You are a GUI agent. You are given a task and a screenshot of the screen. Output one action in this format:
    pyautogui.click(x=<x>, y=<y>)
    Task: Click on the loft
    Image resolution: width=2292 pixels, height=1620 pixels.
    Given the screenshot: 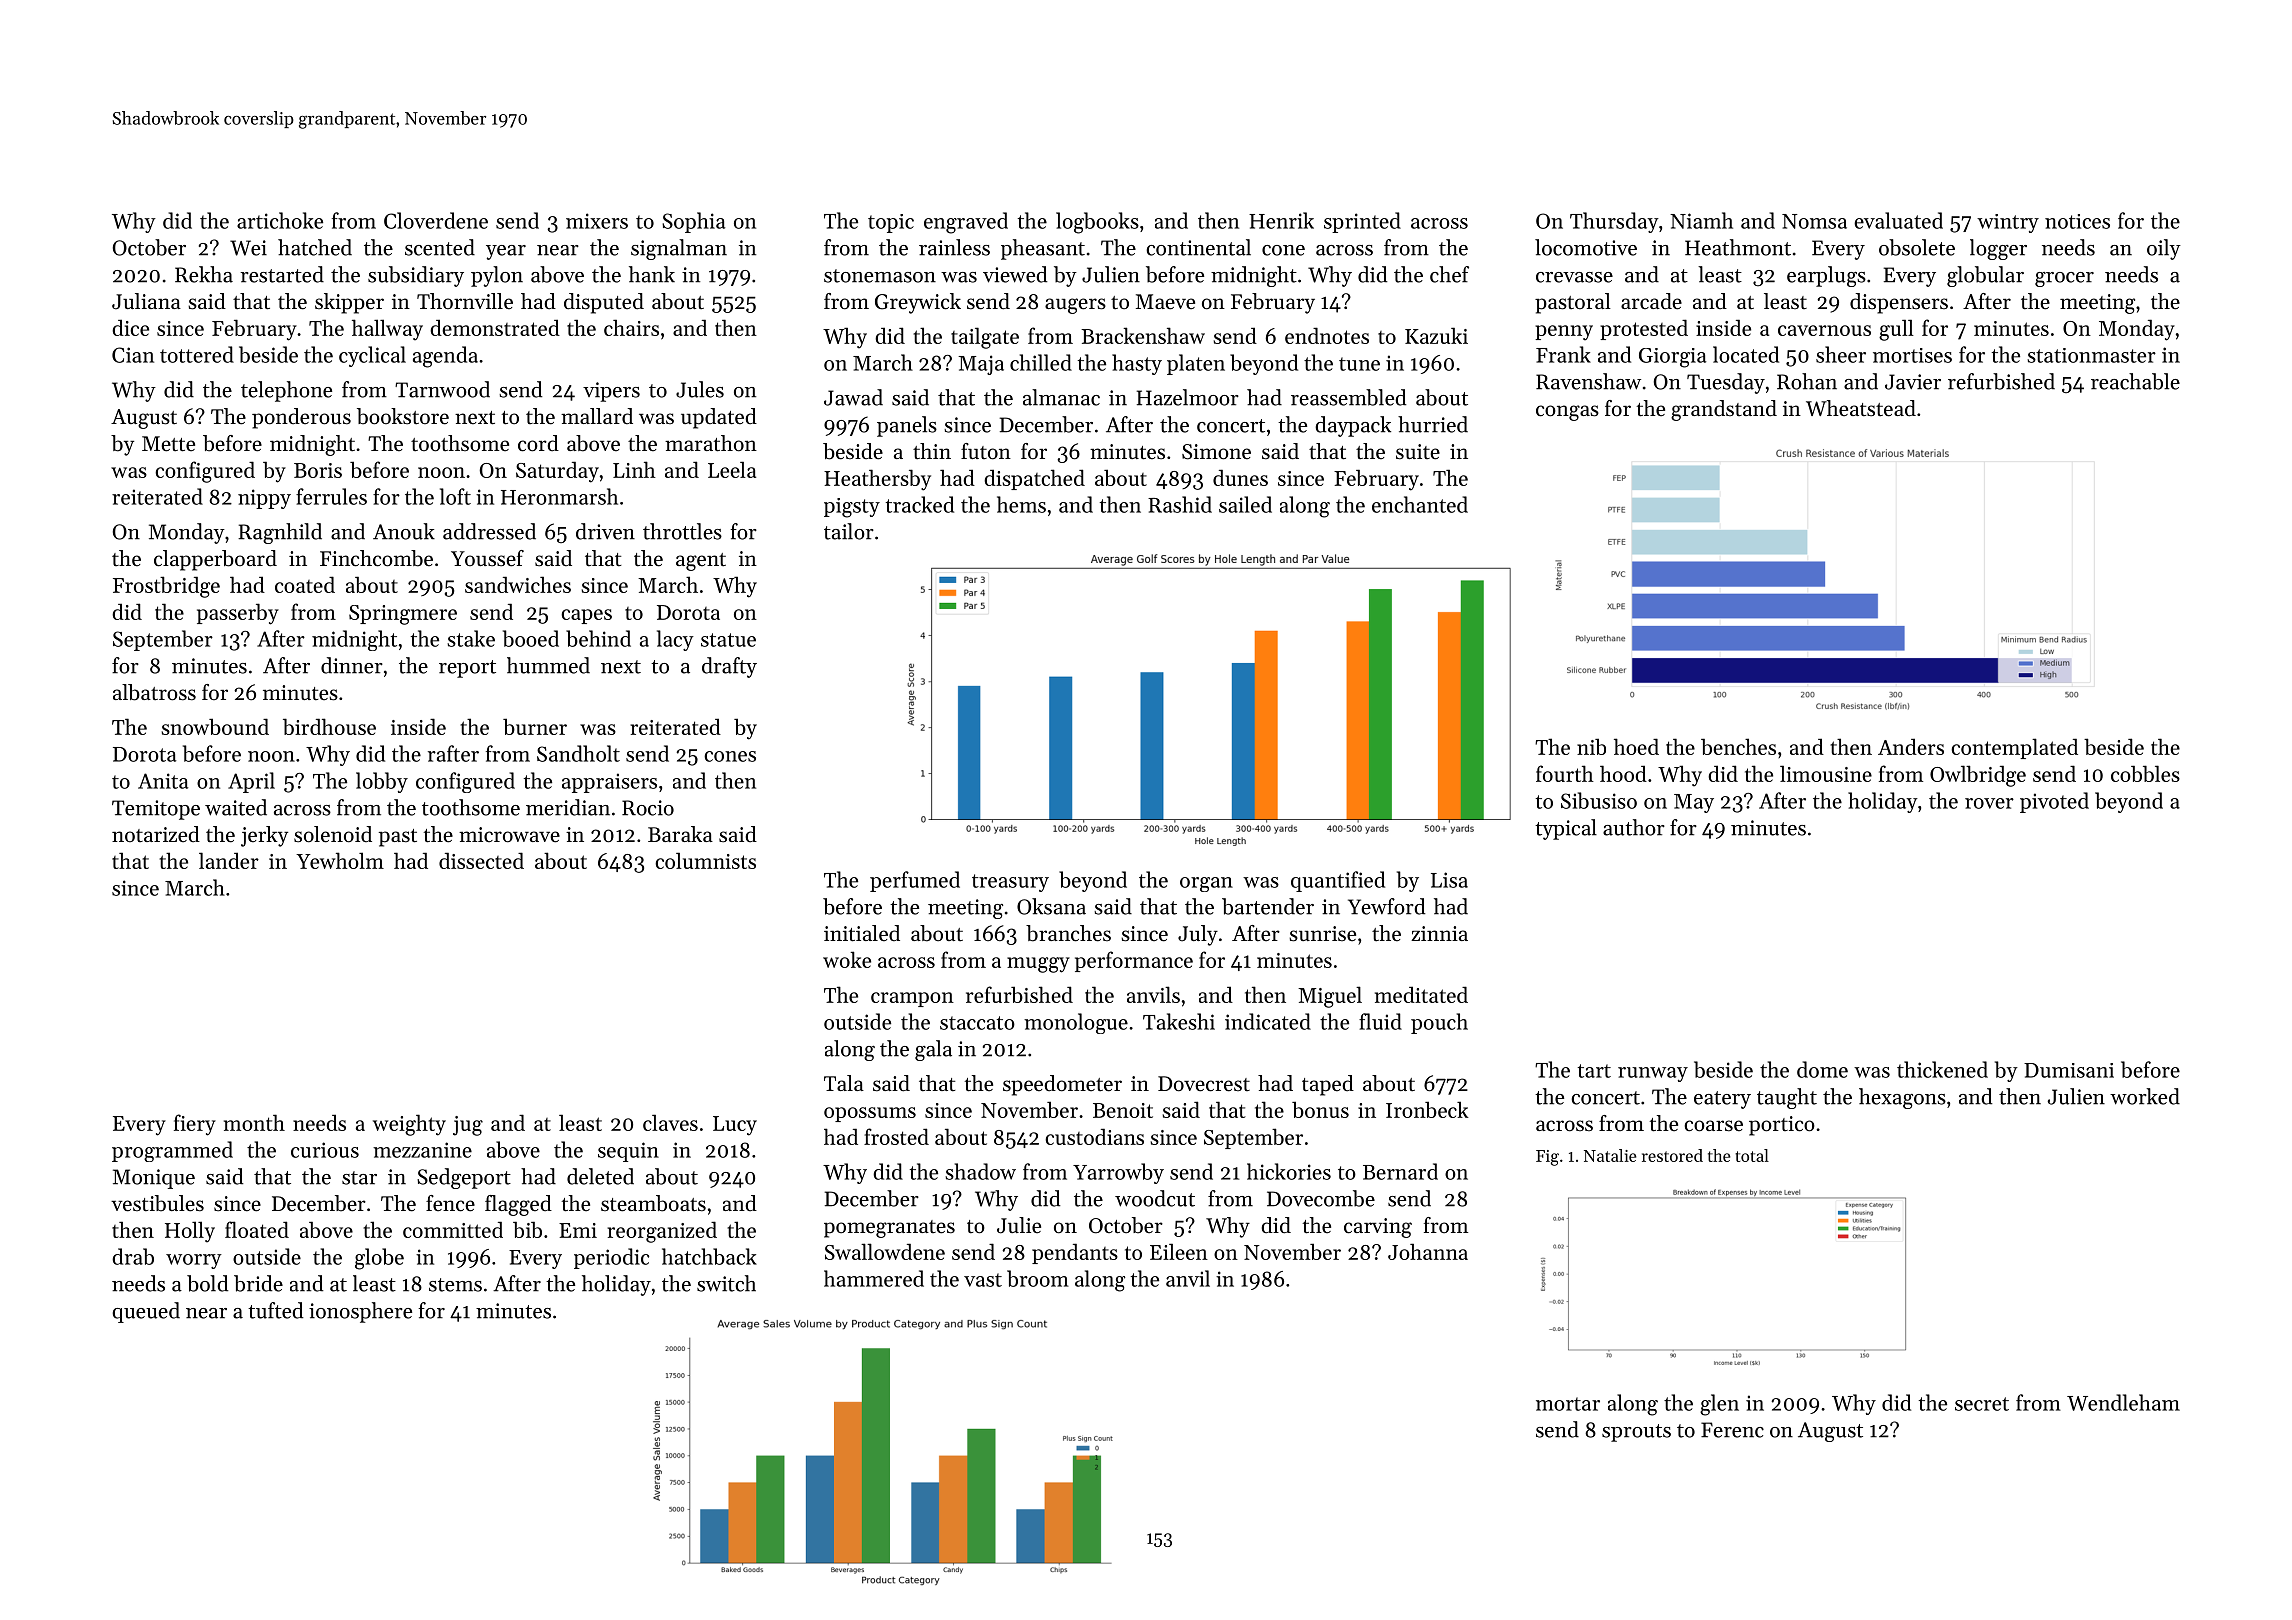 What is the action you would take?
    pyautogui.click(x=455, y=496)
